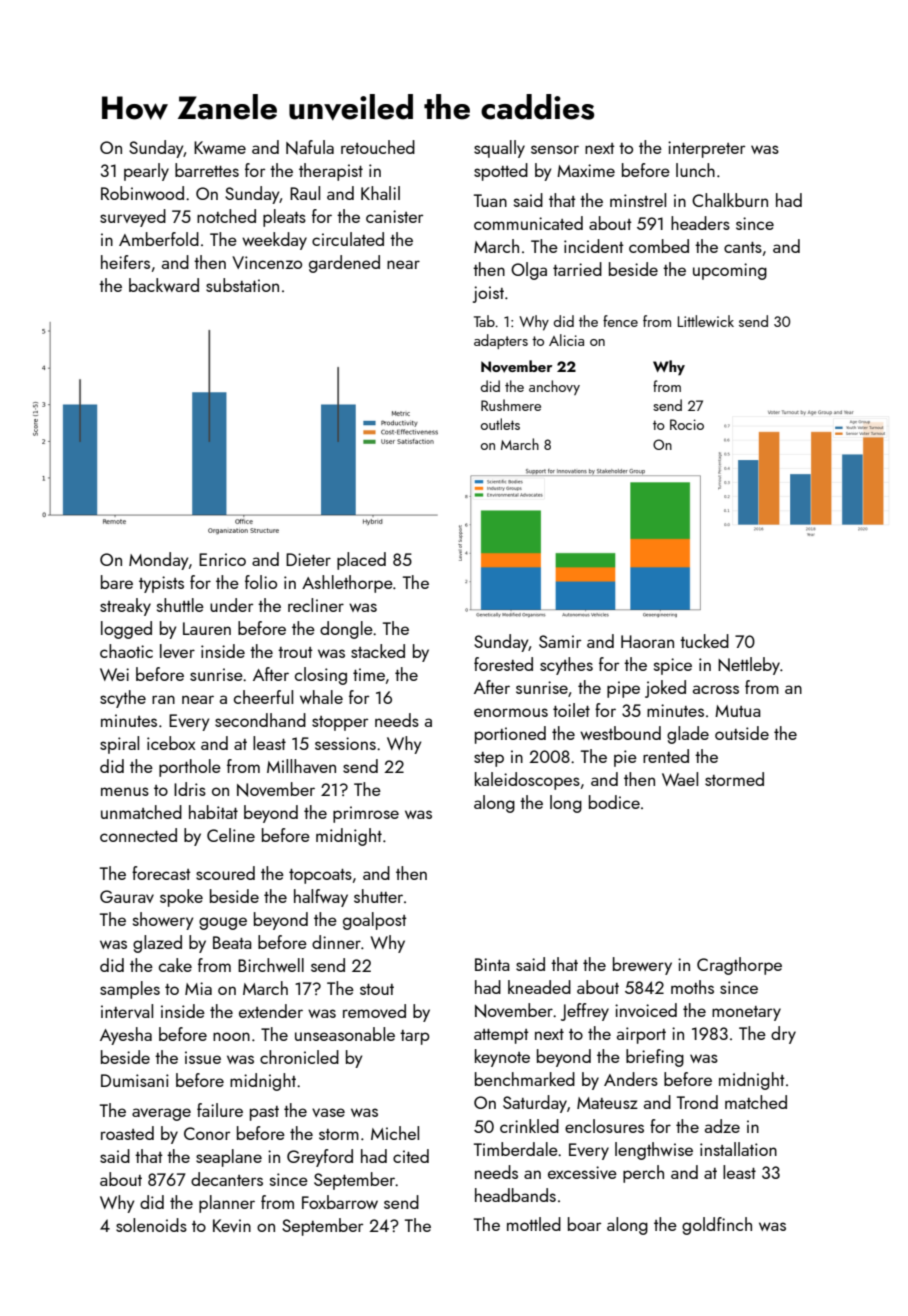  I want to click on porthole, so click(190, 768).
